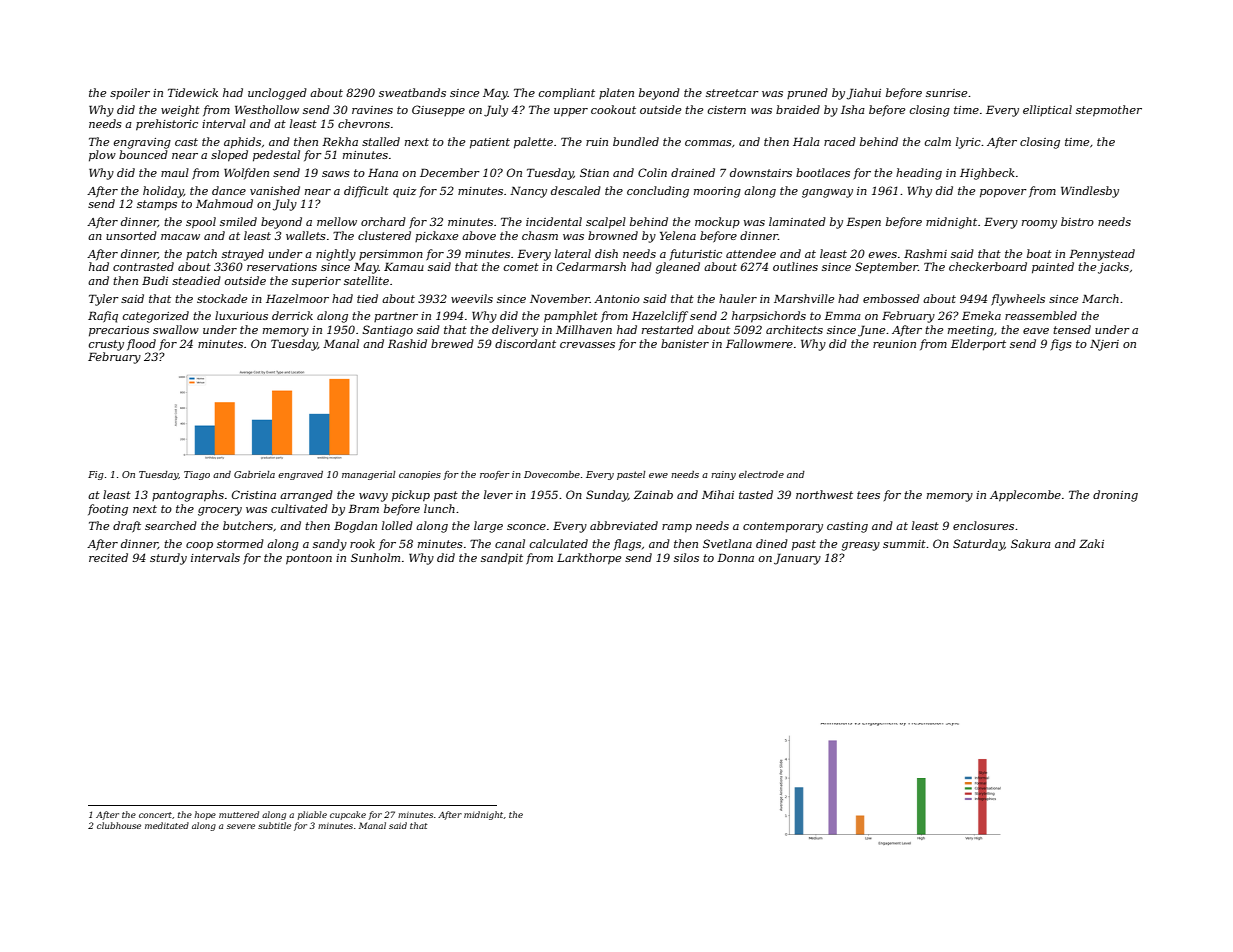  What do you see at coordinates (919, 174) in the page?
I see `heading` at bounding box center [919, 174].
